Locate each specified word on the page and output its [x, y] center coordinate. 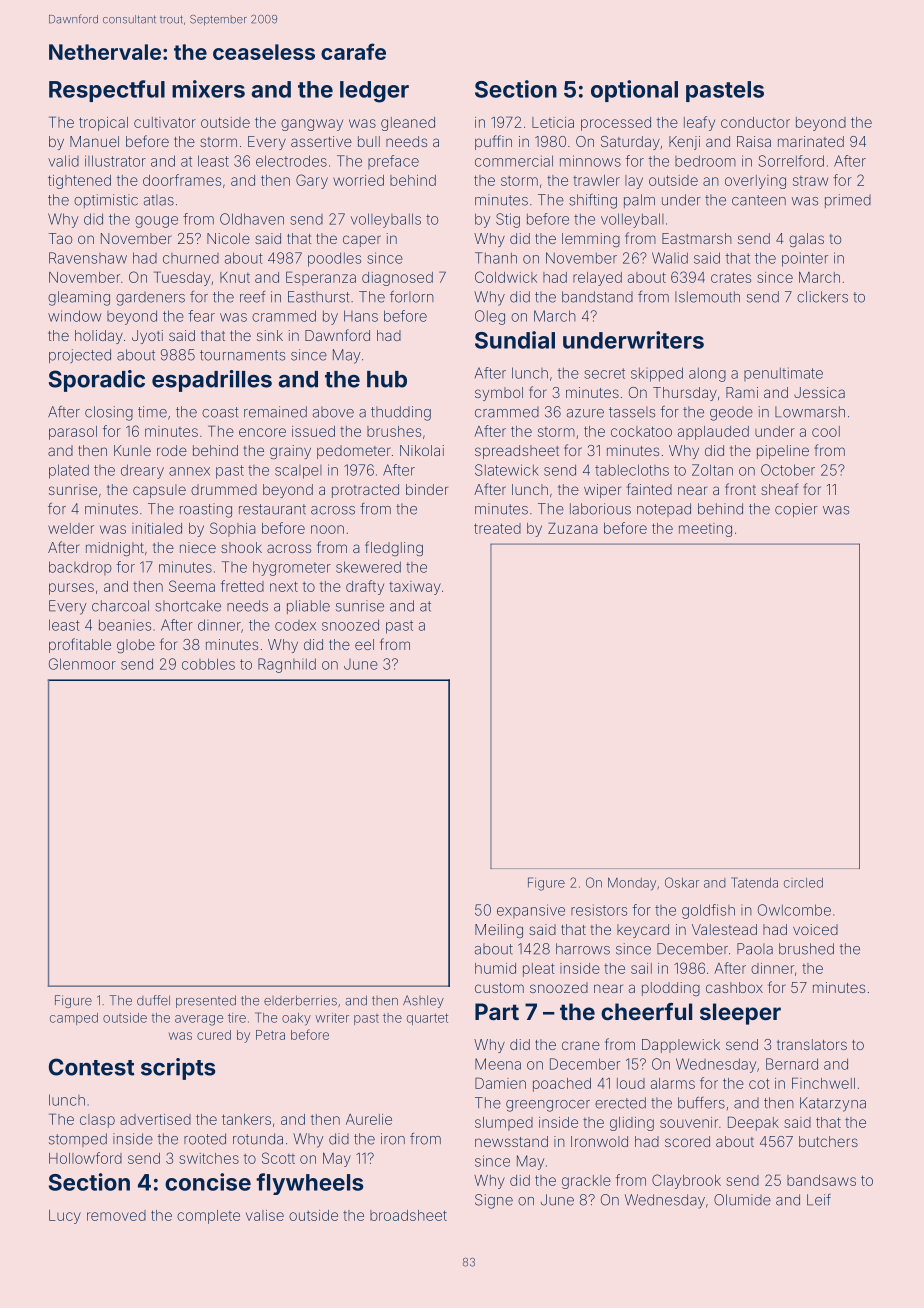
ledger [374, 92]
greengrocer [548, 1106]
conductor [755, 122]
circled [803, 883]
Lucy [65, 1217]
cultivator [165, 122]
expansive [531, 911]
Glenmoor [82, 664]
